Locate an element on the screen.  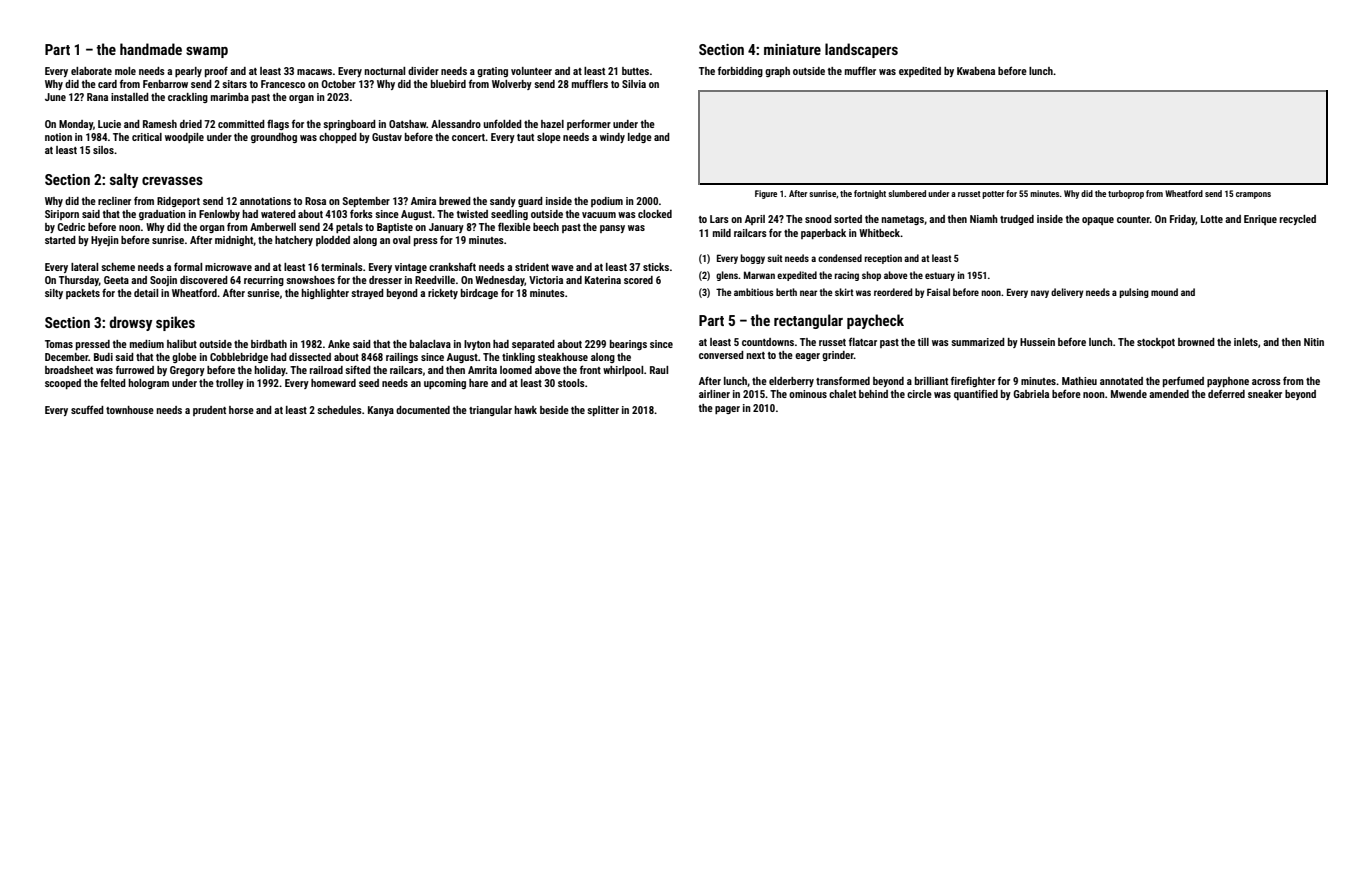
October is located at coordinates (338, 84).
